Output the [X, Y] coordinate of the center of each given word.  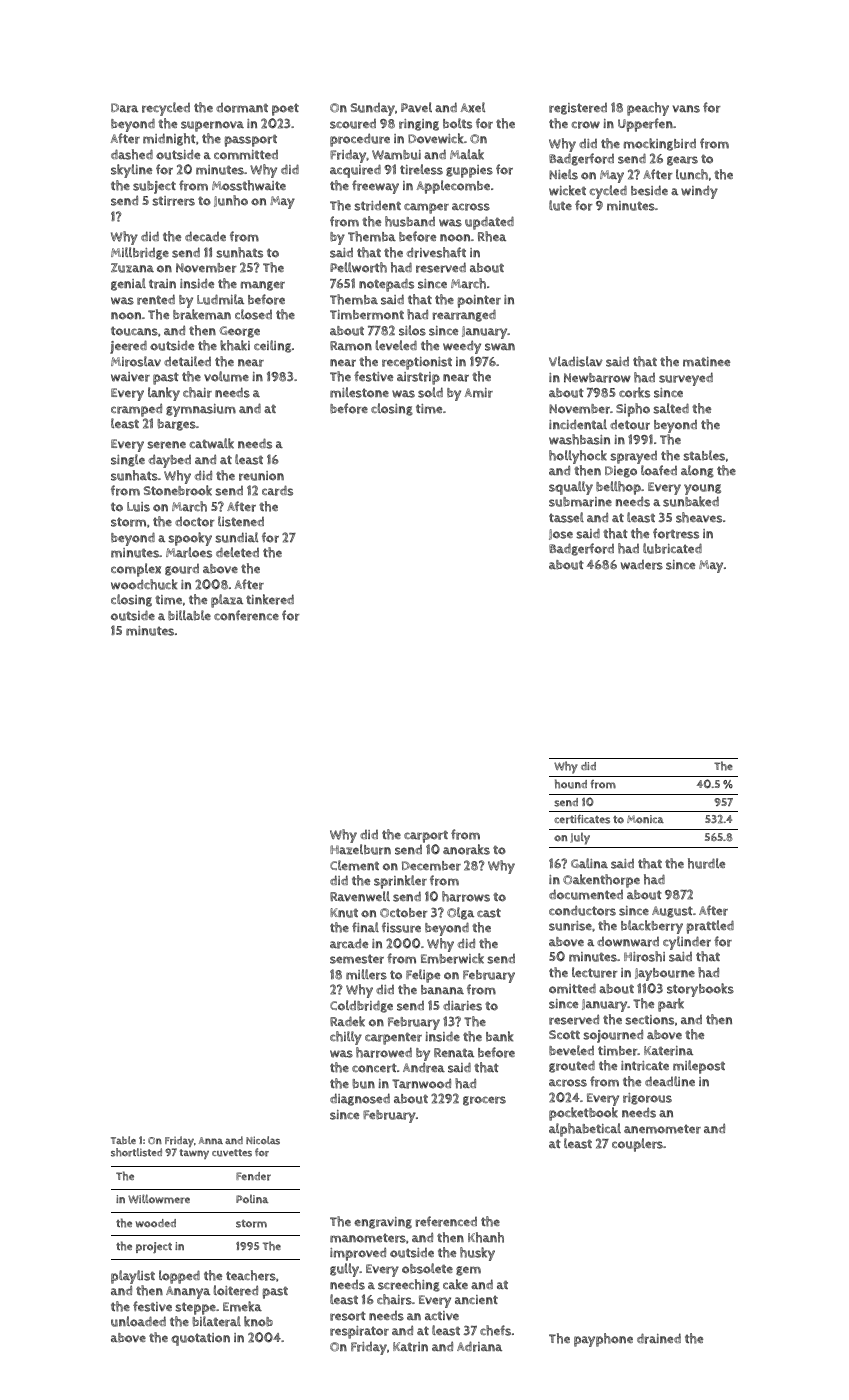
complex [136, 570]
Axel [472, 107]
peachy [648, 109]
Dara [124, 108]
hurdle [706, 863]
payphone [603, 1340]
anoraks [466, 849]
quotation [200, 1339]
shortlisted [136, 1152]
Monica [645, 819]
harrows [466, 896]
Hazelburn [360, 849]
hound [571, 784]
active [442, 1315]
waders [642, 565]
